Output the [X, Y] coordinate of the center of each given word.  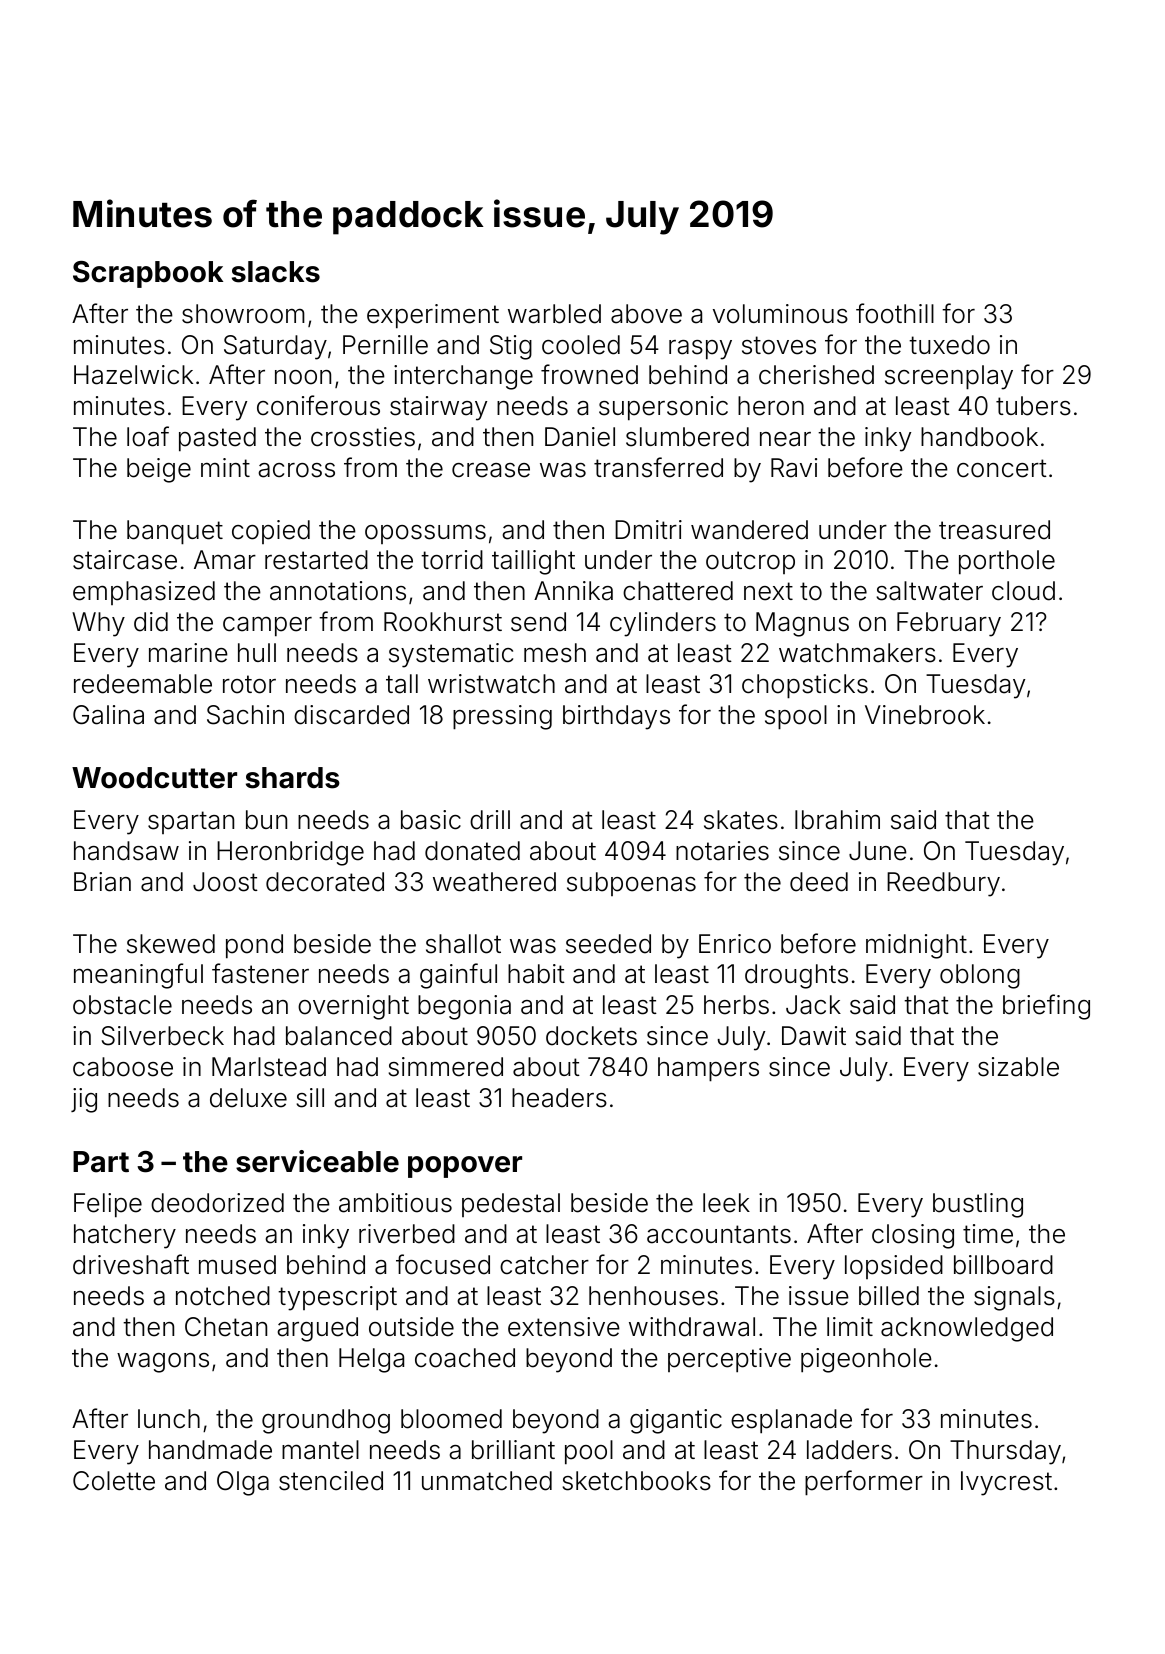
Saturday [275, 347]
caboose [123, 1067]
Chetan [226, 1327]
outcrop [750, 562]
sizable [1018, 1067]
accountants [719, 1234]
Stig [511, 347]
